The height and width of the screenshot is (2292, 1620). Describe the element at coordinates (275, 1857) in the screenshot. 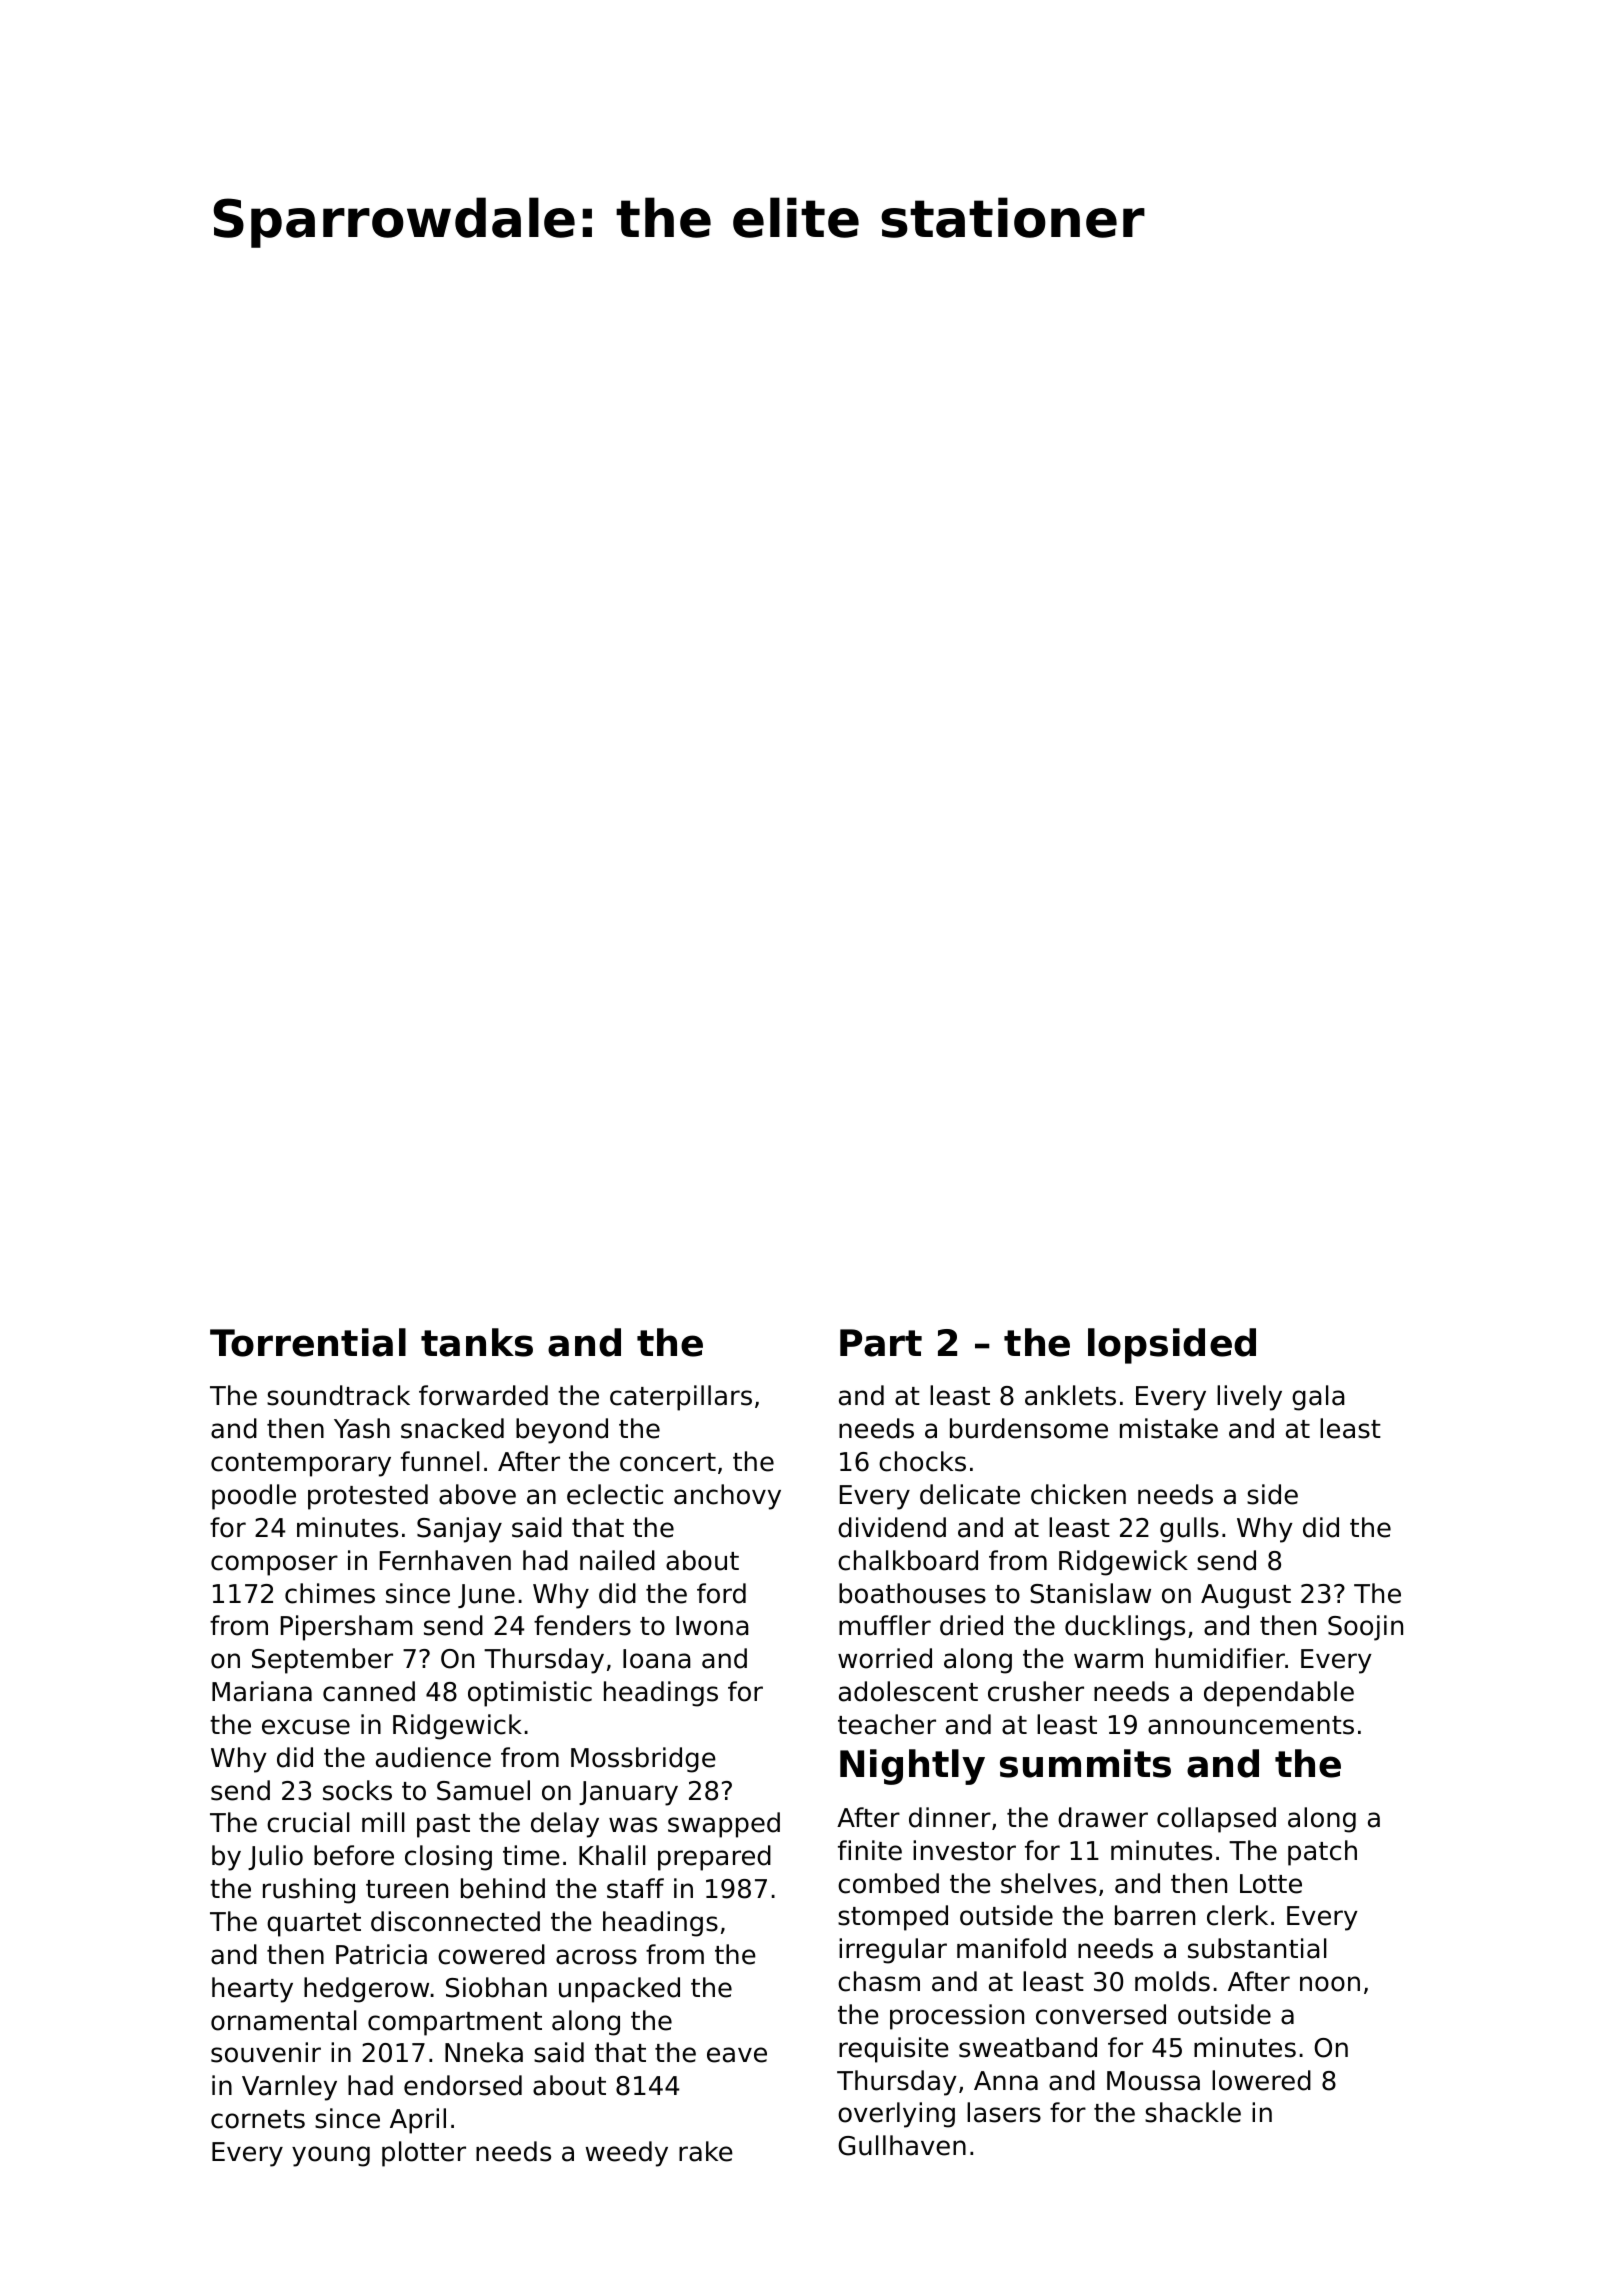

I see `Julio` at that location.
